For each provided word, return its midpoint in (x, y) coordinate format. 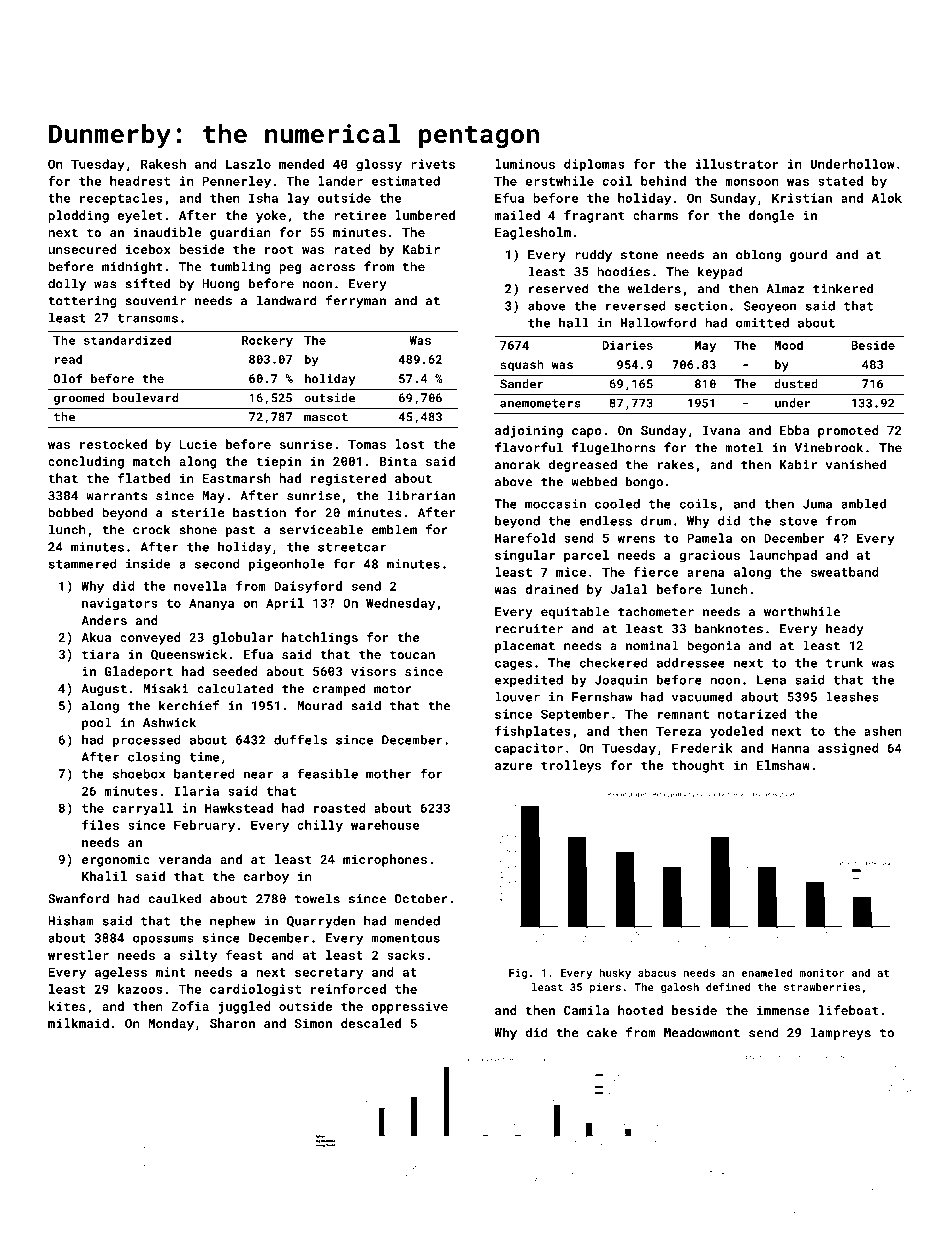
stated (840, 181)
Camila (586, 1010)
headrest (140, 181)
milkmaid (78, 1023)
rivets (433, 164)
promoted (848, 431)
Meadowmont (702, 1032)
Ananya (211, 604)
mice (571, 572)
